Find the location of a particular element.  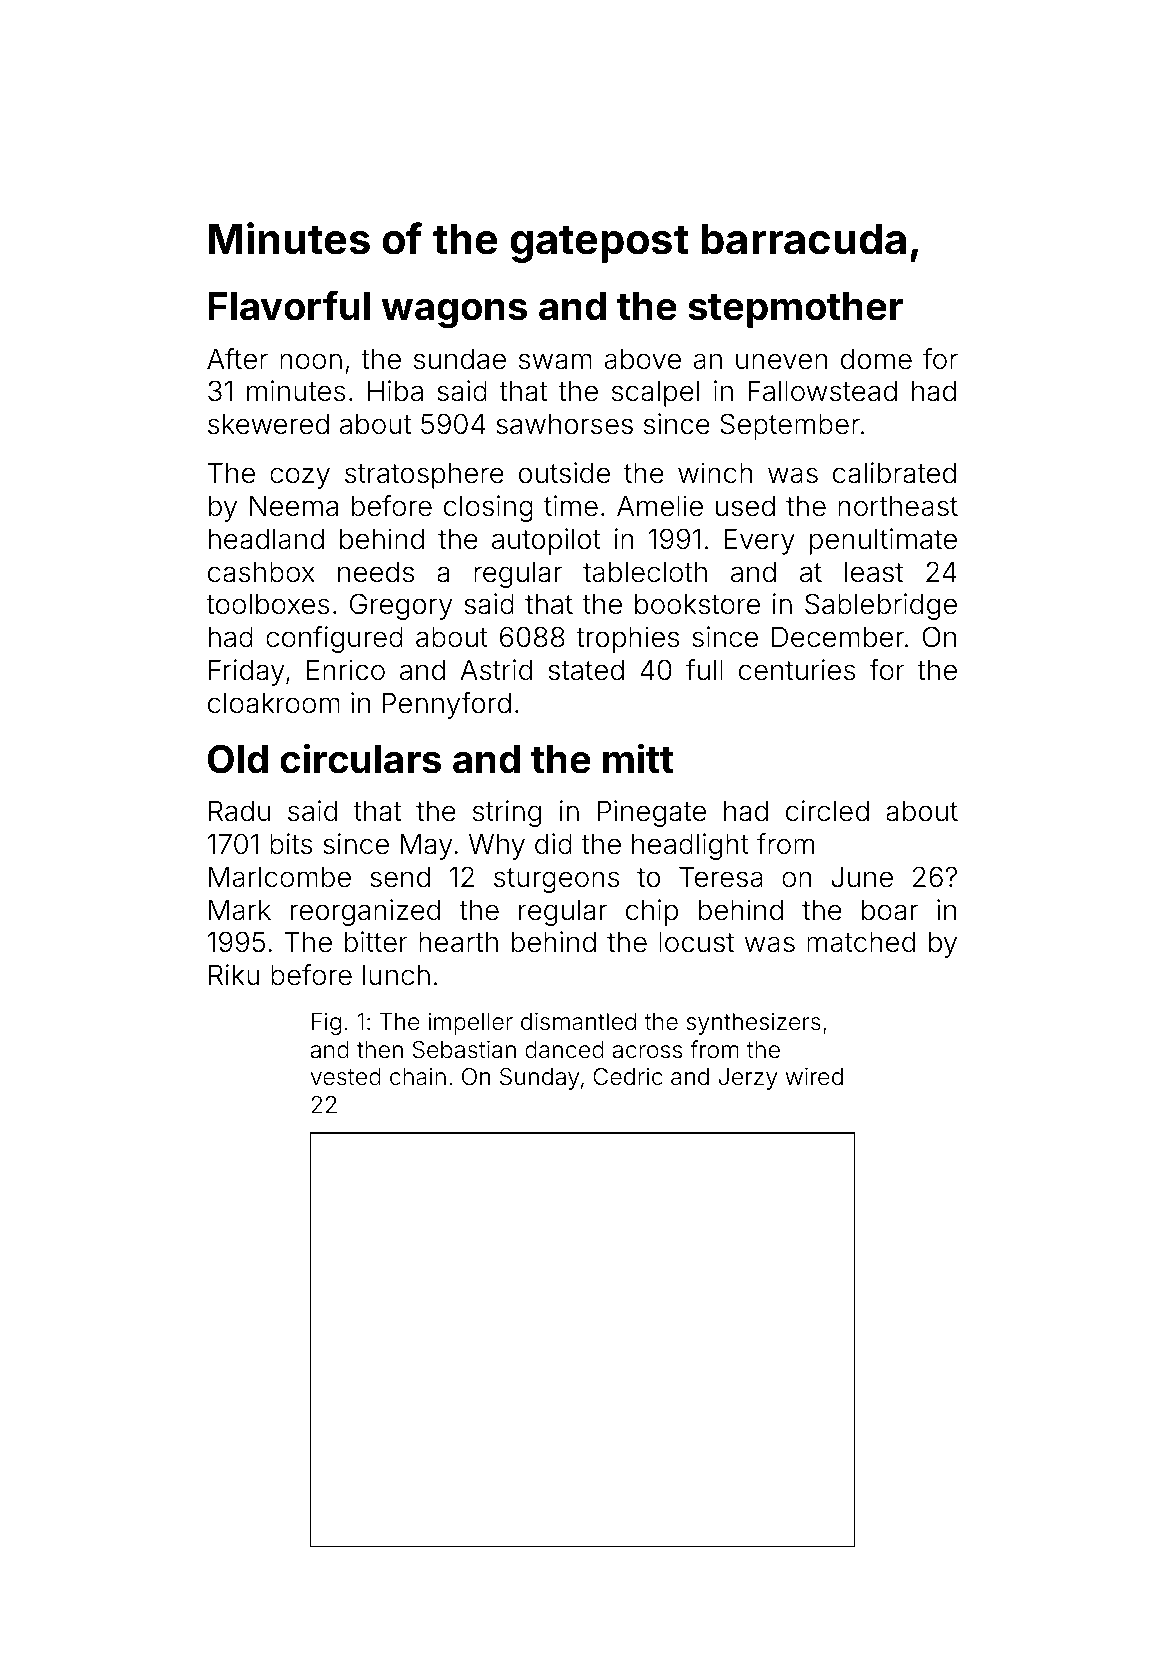

circled is located at coordinates (827, 811).
